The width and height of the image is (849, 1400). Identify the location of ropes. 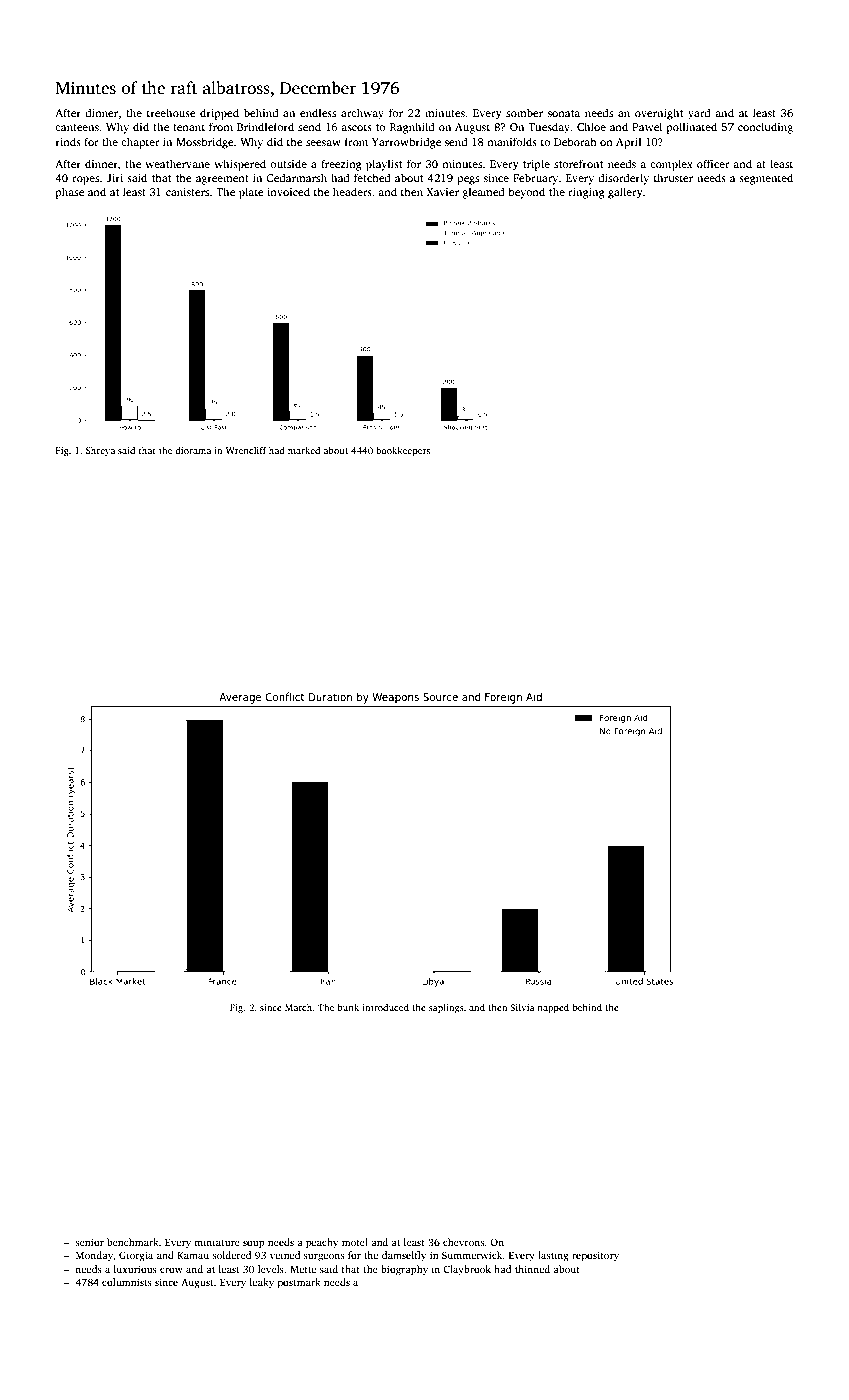
(85, 180).
